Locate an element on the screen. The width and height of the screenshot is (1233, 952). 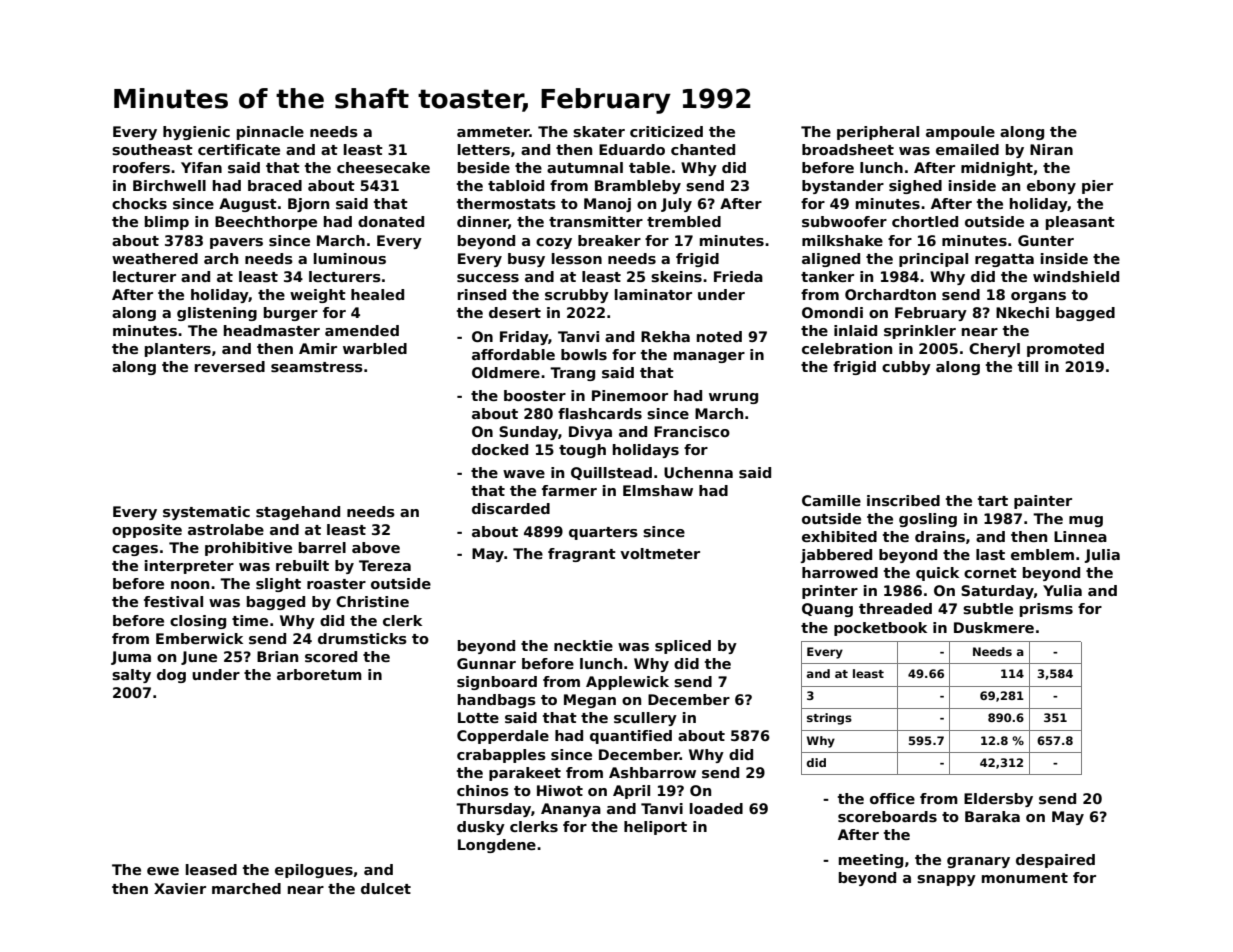
bystander is located at coordinates (843, 187).
